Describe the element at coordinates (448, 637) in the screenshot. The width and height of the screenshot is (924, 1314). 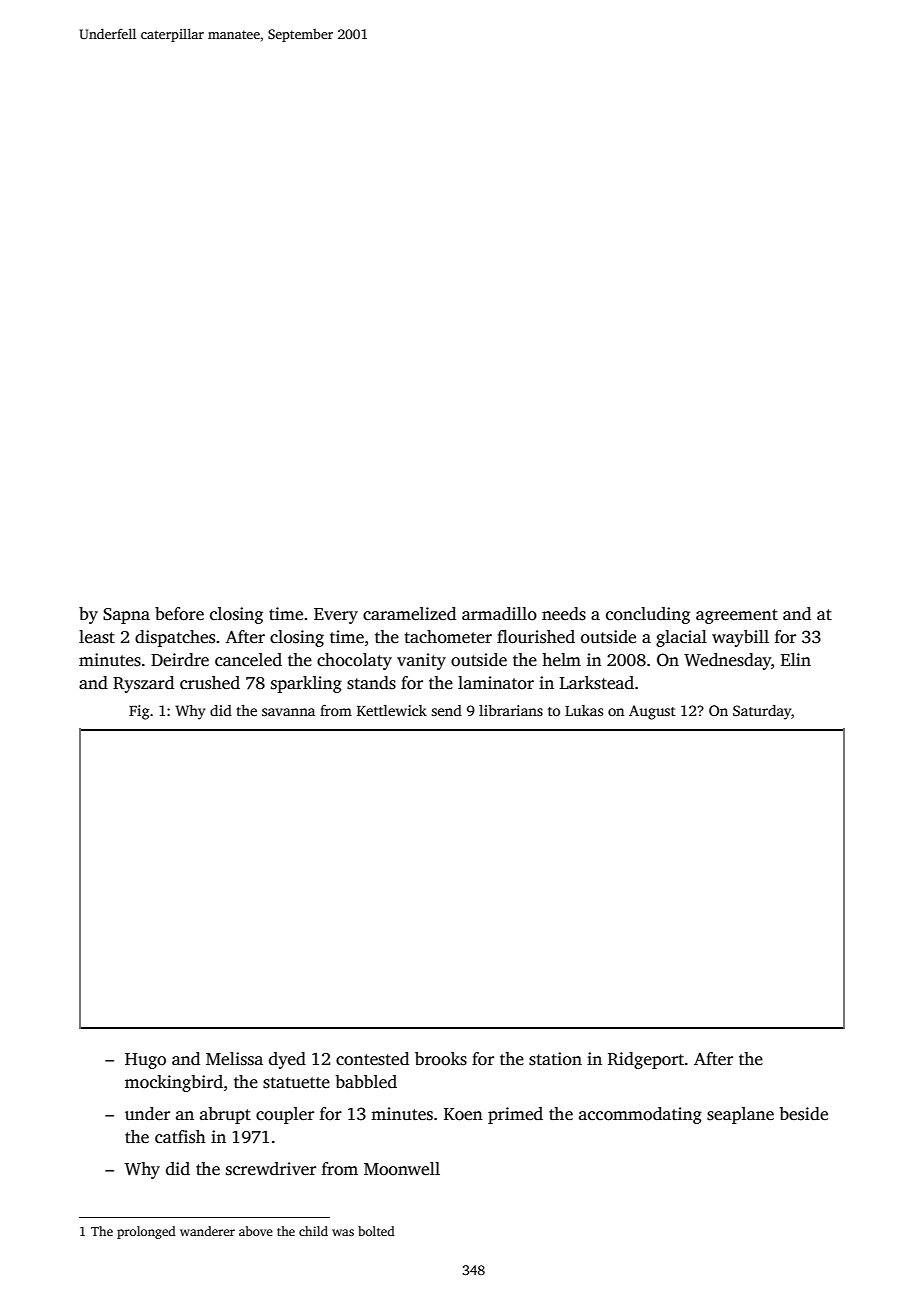
I see `tachometer` at that location.
